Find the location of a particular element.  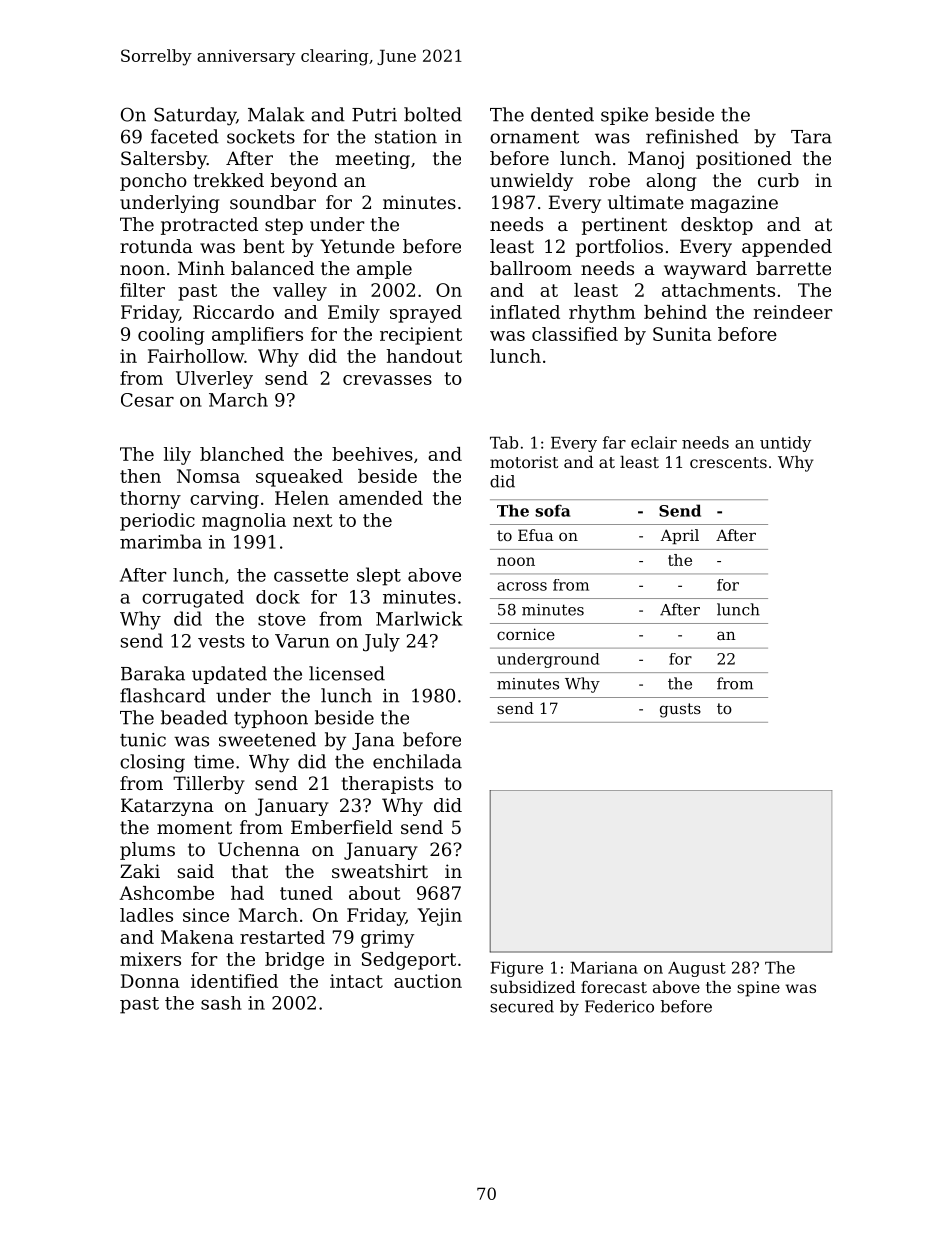

ultimate is located at coordinates (646, 202).
